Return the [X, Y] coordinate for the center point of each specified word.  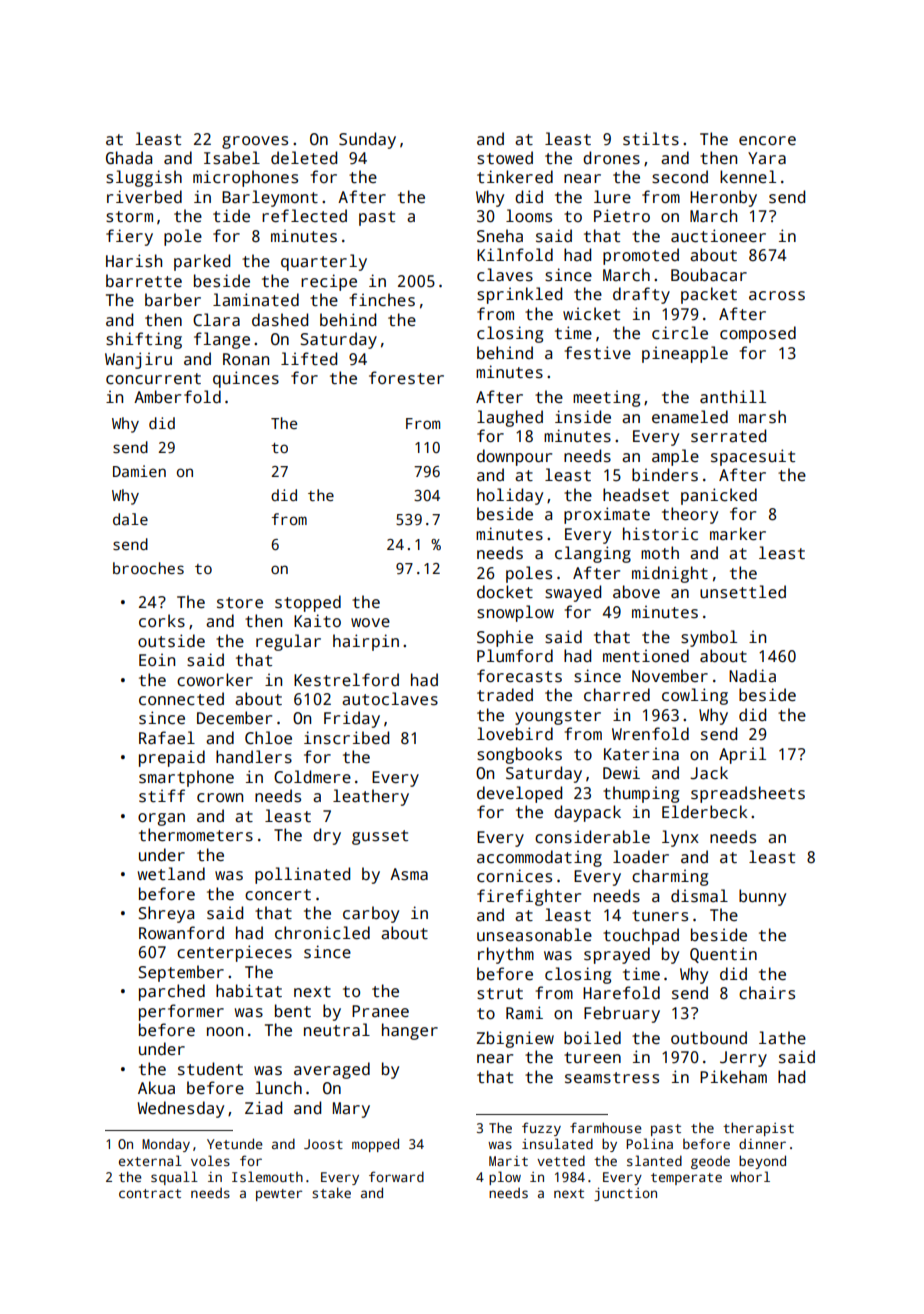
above [636, 591]
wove [370, 622]
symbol [709, 638]
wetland [171, 874]
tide [231, 215]
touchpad [641, 936]
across [777, 296]
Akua [156, 1088]
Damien [139, 471]
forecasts [519, 676]
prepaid [172, 758]
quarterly [324, 262]
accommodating [539, 858]
